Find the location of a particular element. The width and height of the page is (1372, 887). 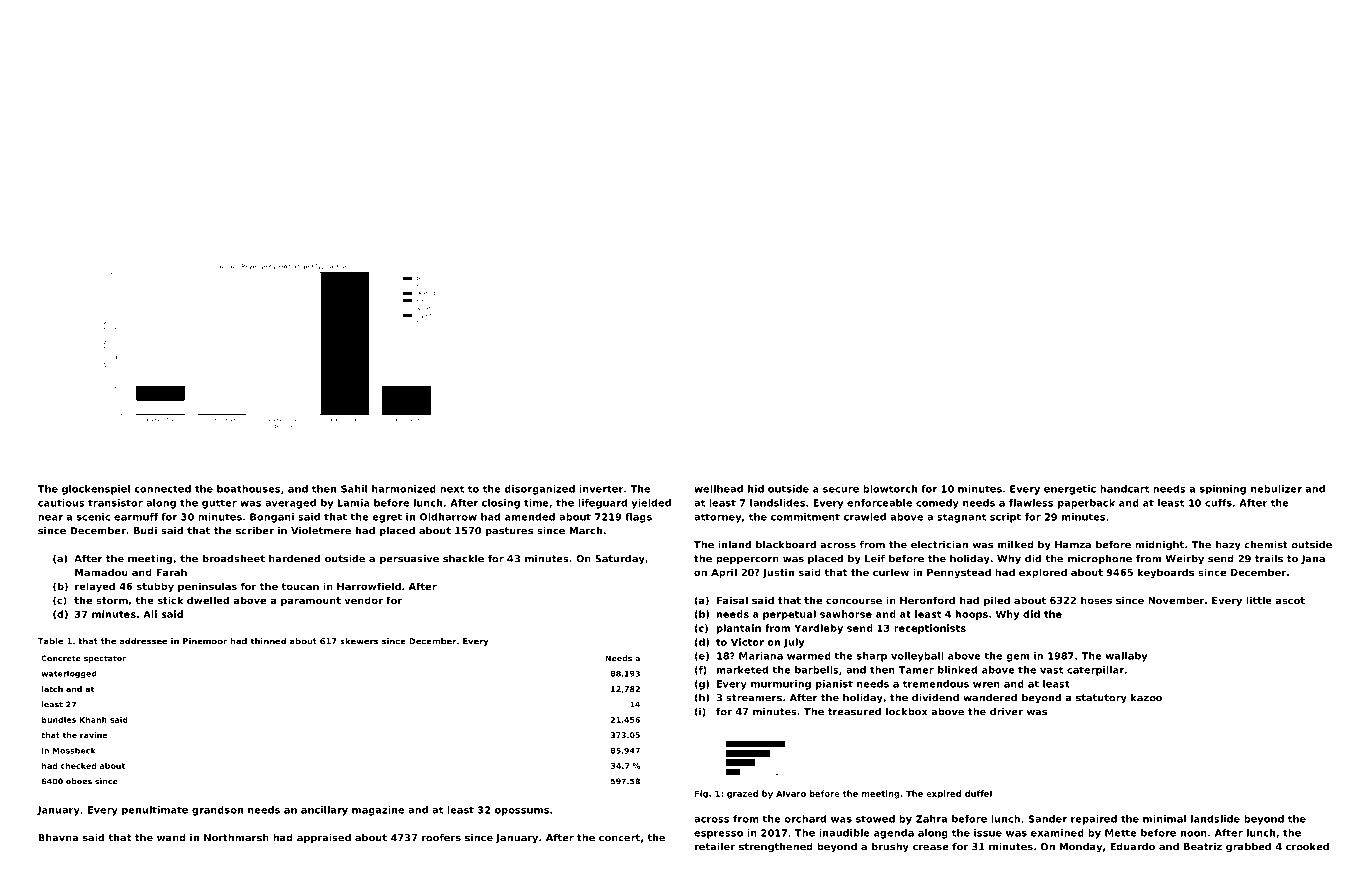

driver is located at coordinates (1006, 712).
